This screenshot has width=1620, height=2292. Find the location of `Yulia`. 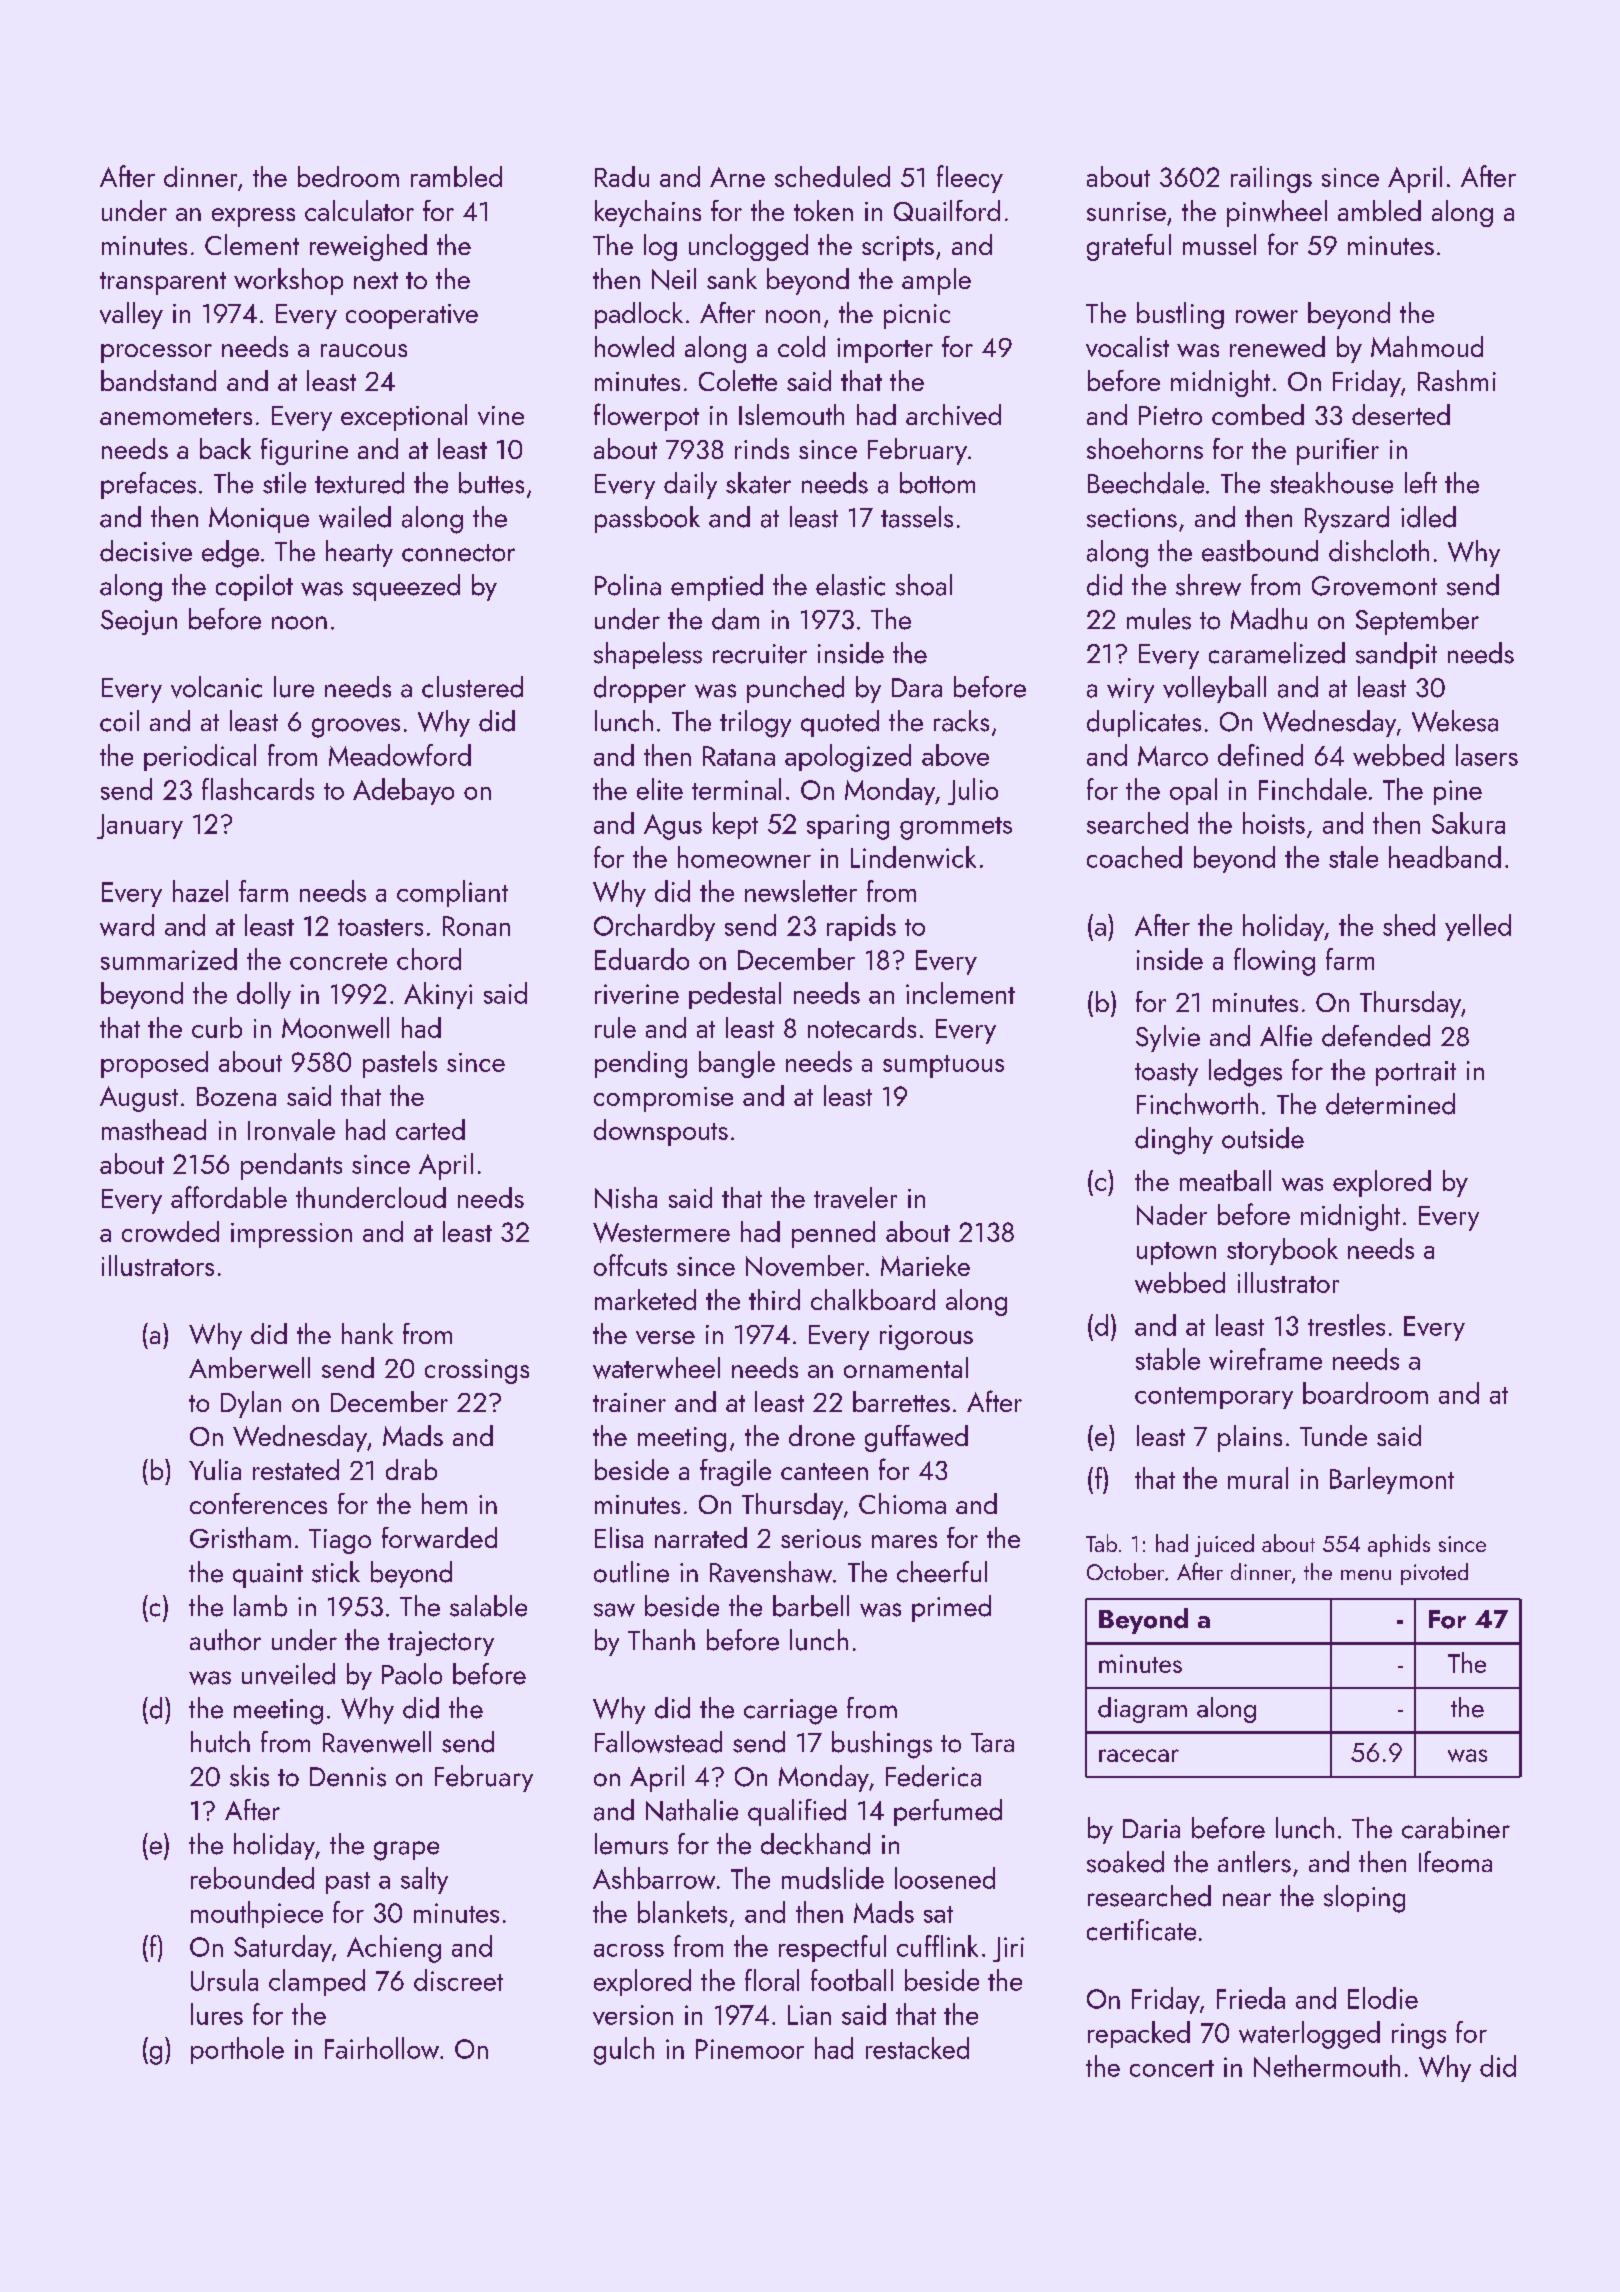

Yulia is located at coordinates (215, 1469).
